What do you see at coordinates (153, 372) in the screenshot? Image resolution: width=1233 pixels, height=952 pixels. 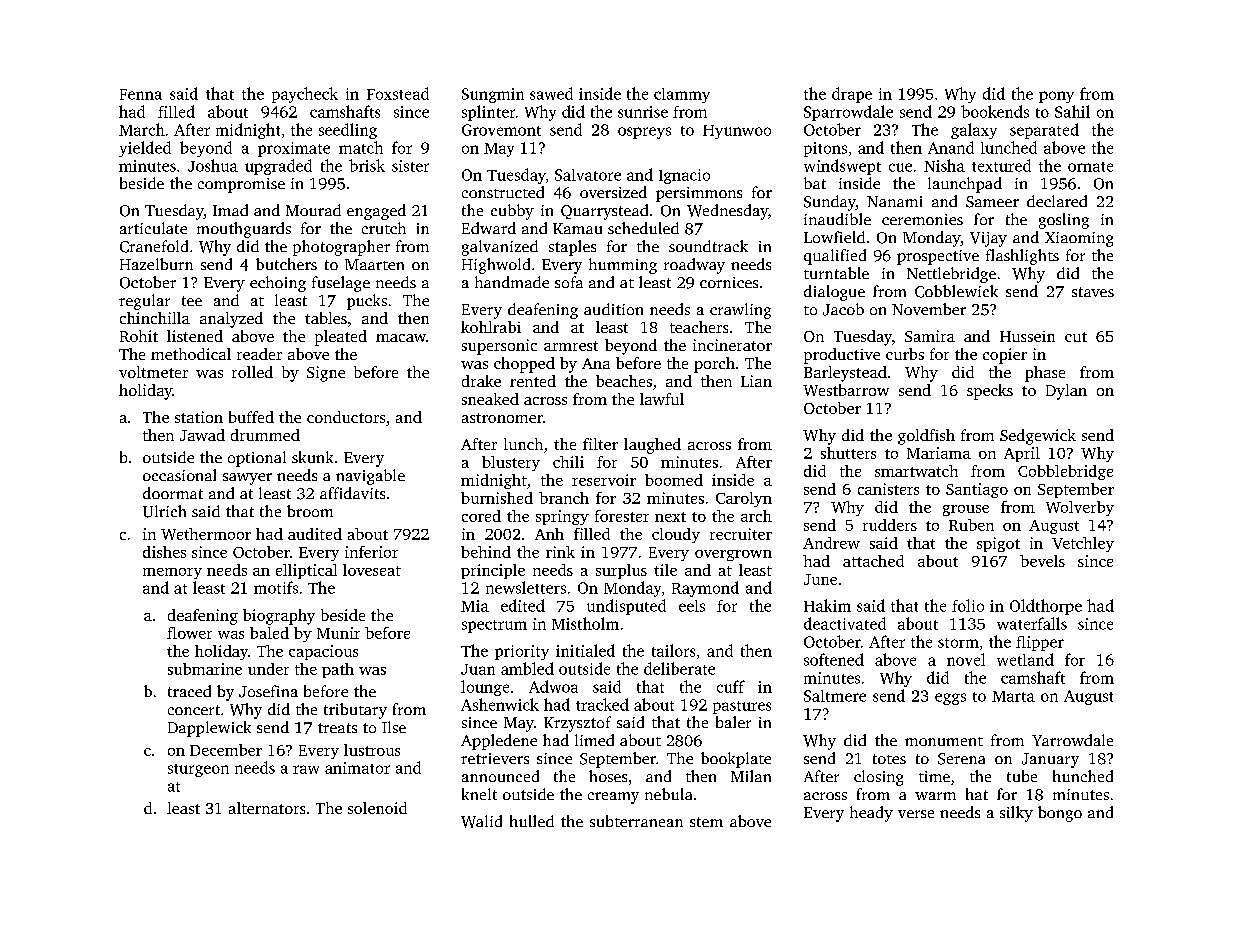 I see `voltmeter` at bounding box center [153, 372].
